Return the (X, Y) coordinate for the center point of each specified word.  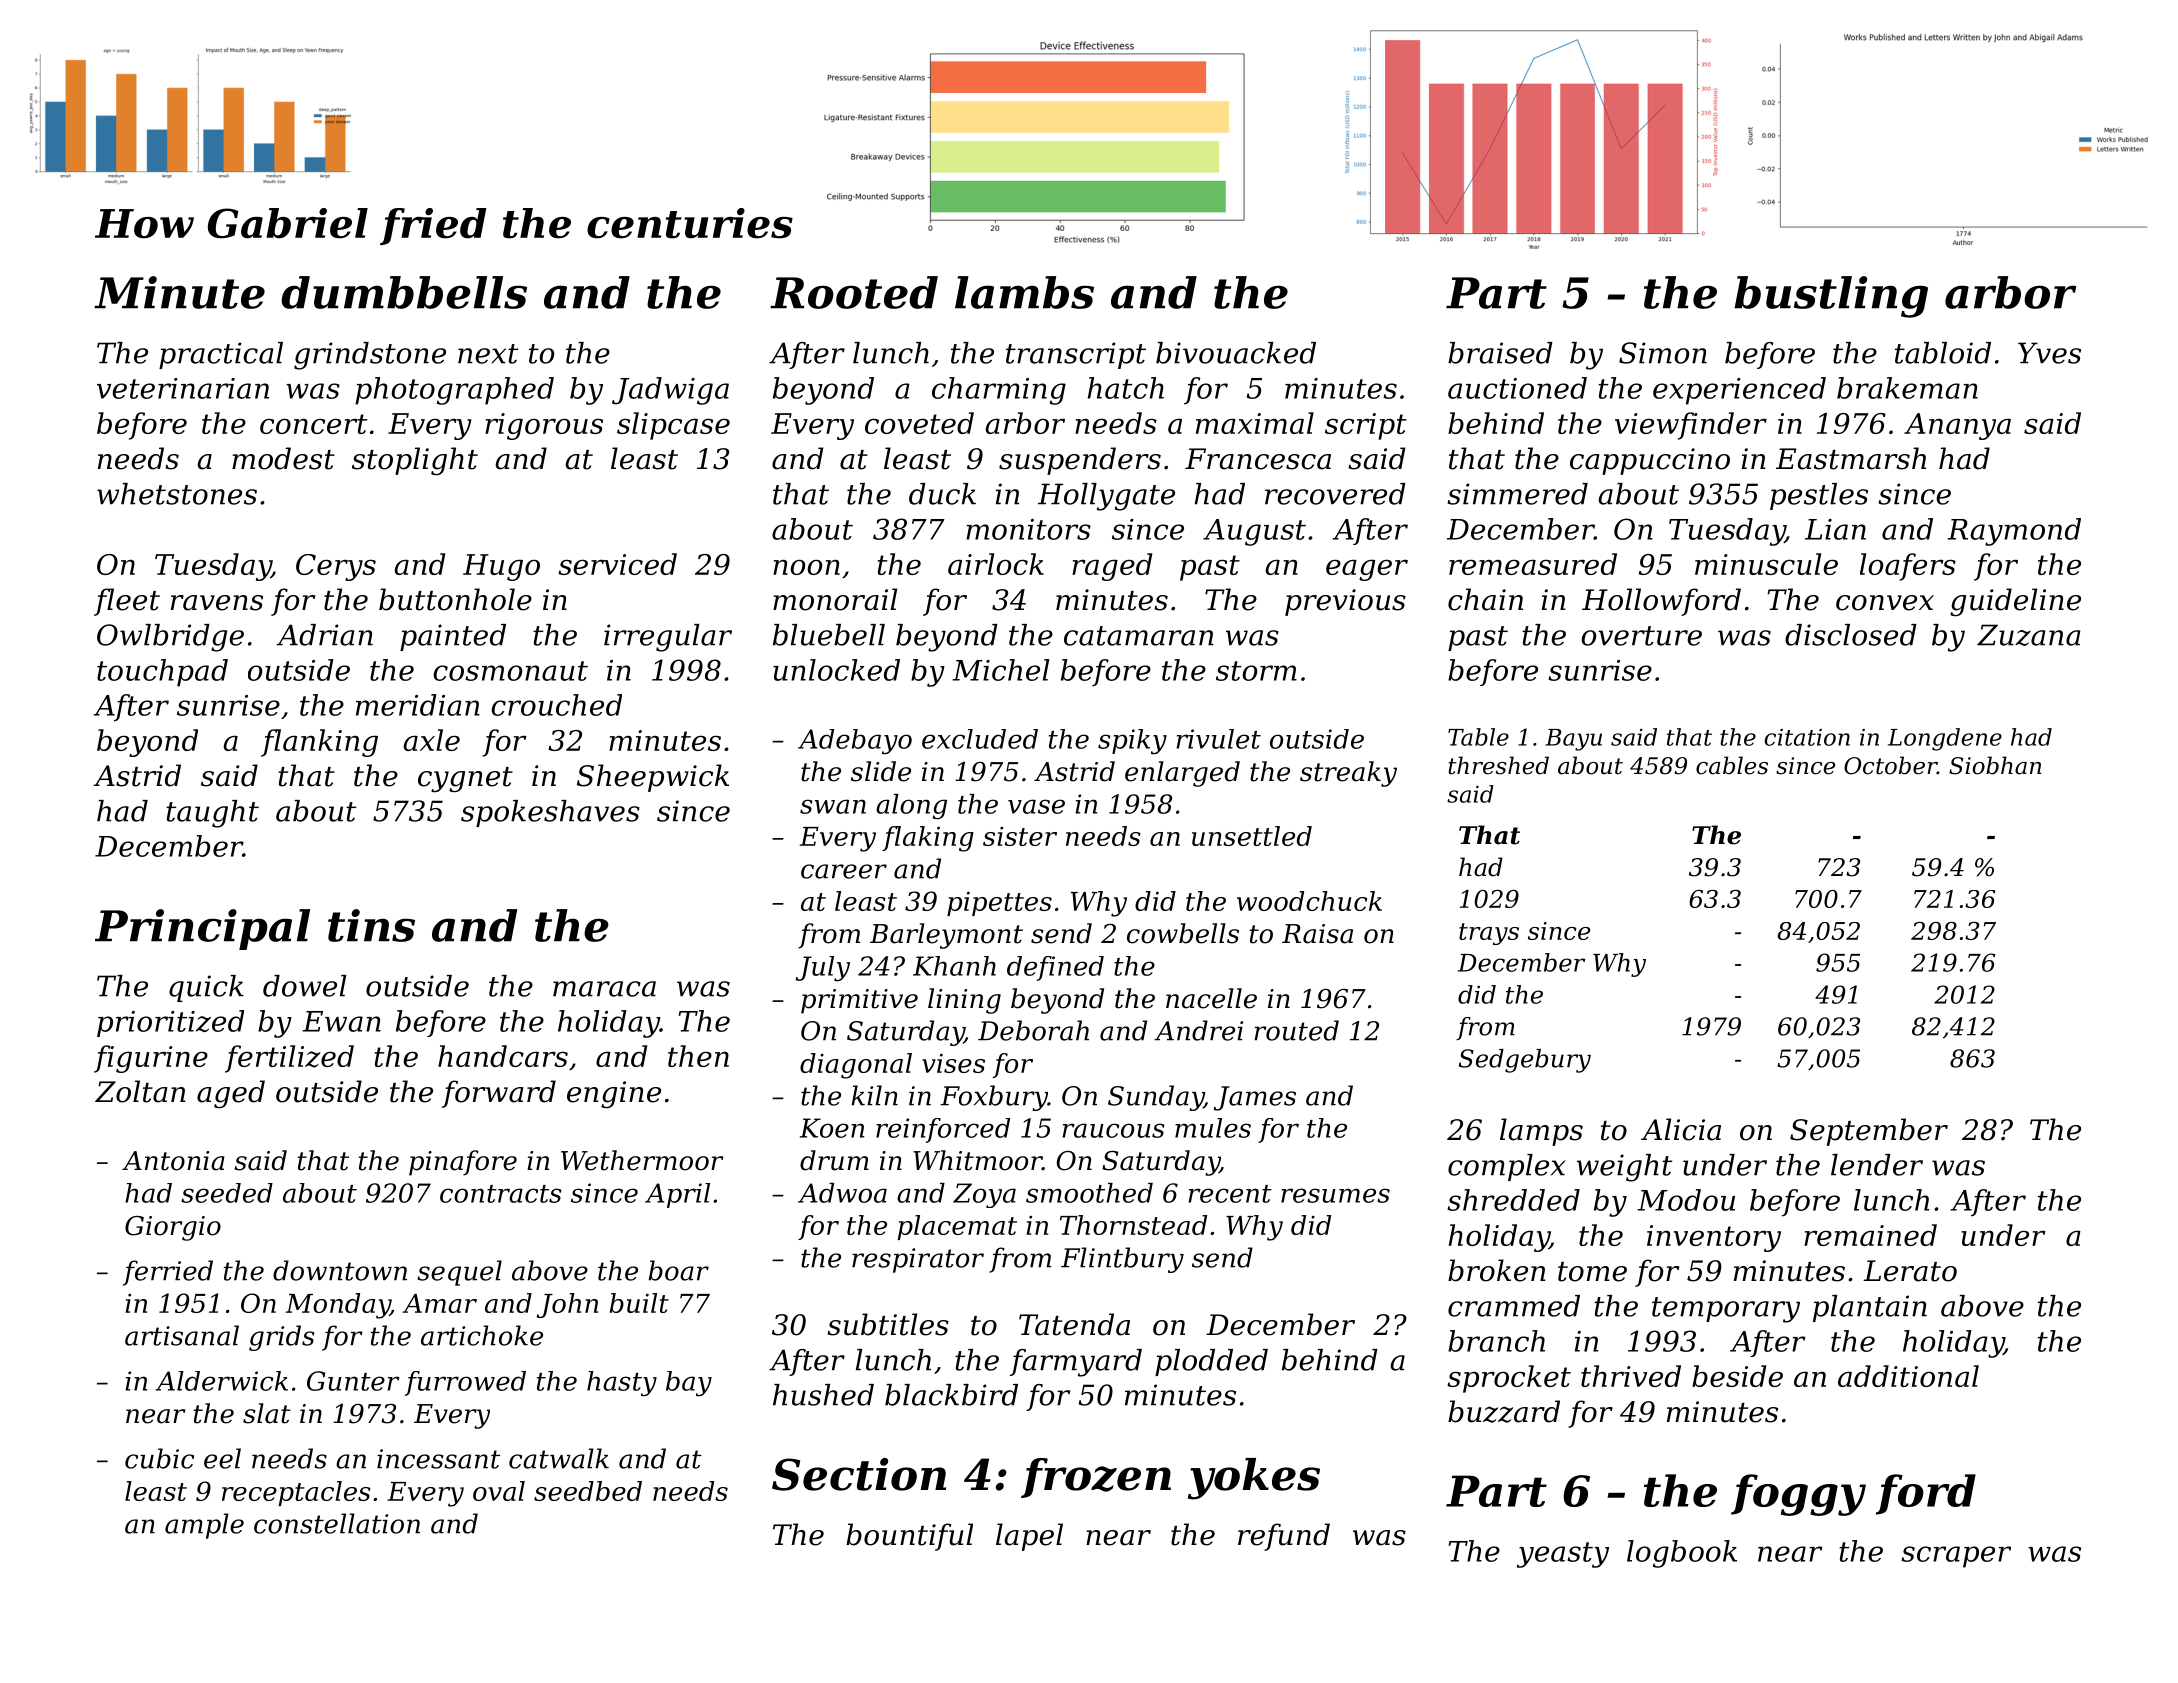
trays (1489, 934)
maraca (604, 989)
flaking (928, 839)
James (1255, 1098)
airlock (996, 564)
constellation (337, 1523)
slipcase (673, 426)
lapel (1029, 1537)
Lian (1835, 529)
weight (1624, 1168)
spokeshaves (550, 813)
